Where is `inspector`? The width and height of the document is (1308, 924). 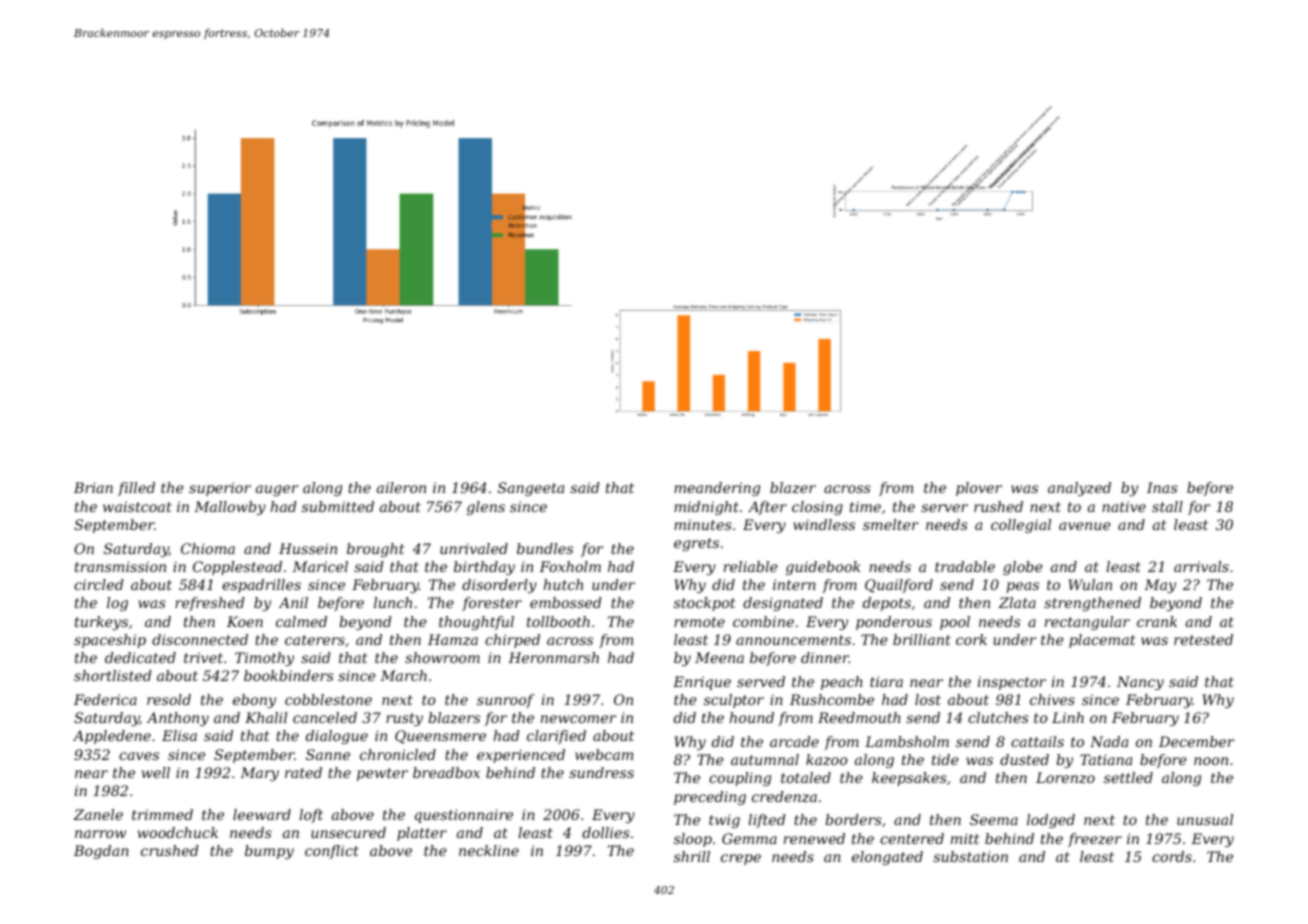 inspector is located at coordinates (1012, 683).
